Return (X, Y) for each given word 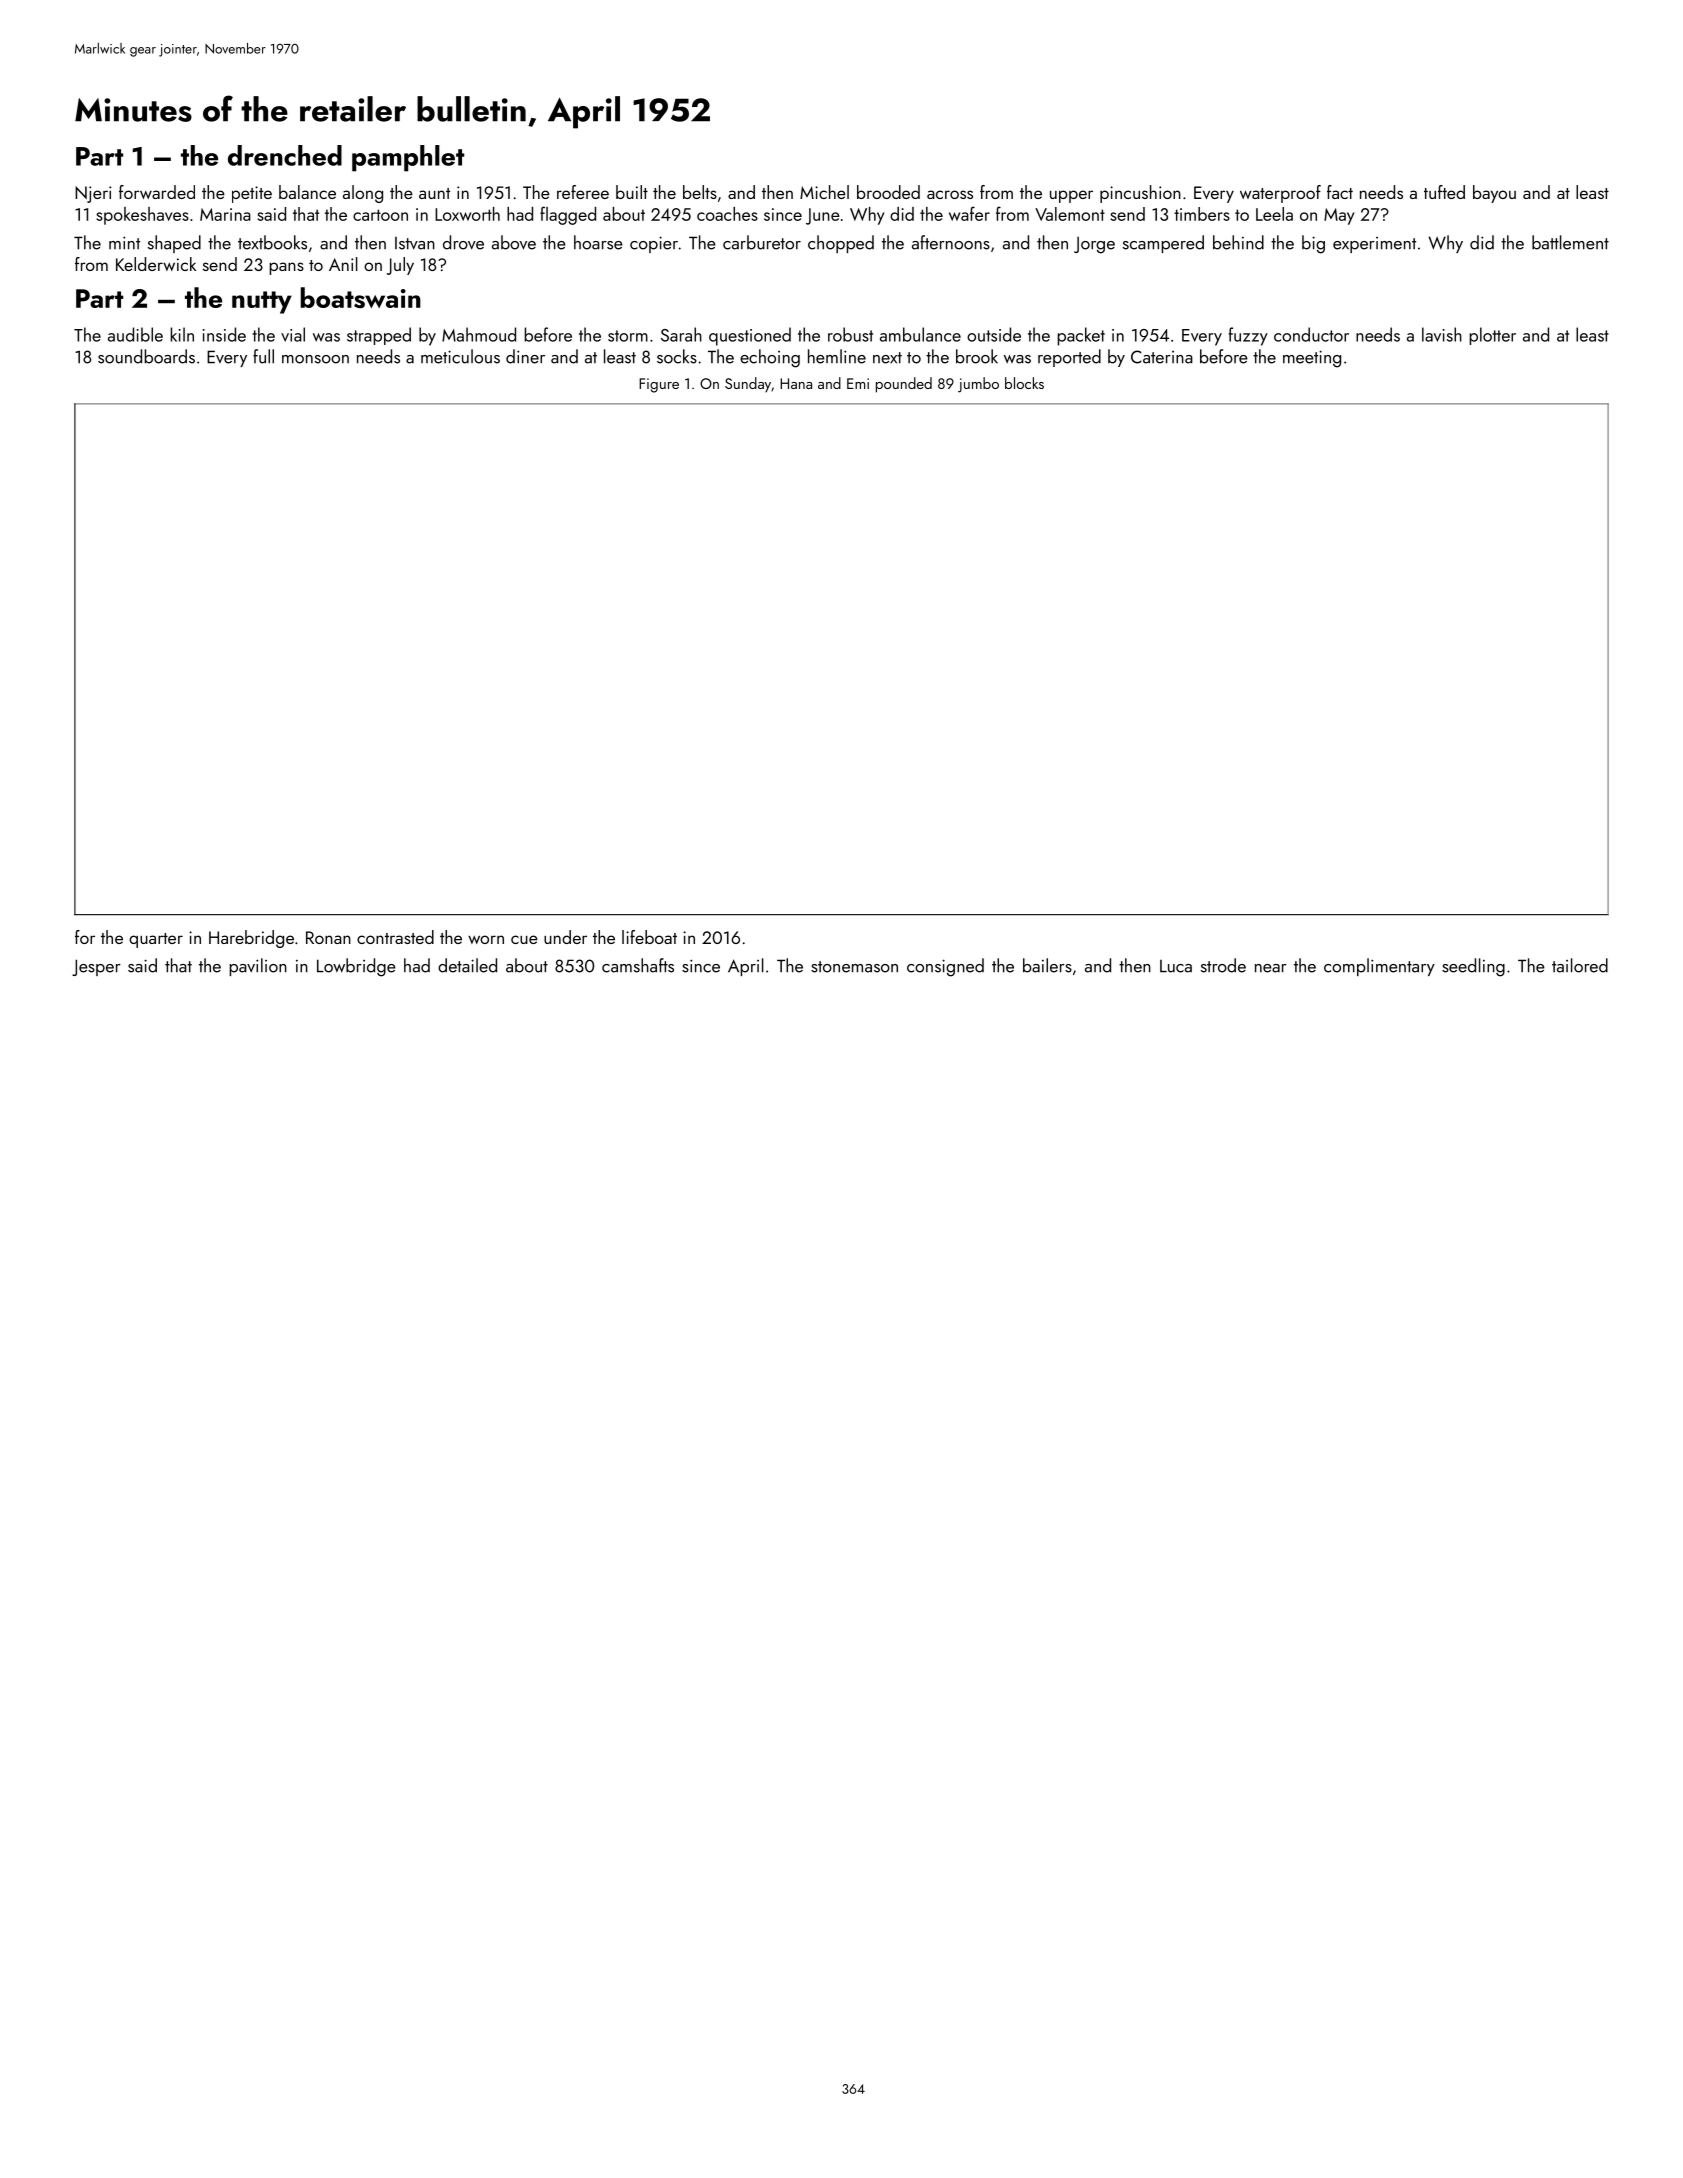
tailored (1580, 965)
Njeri (93, 194)
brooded (888, 192)
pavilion (258, 967)
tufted (1444, 192)
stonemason (854, 967)
